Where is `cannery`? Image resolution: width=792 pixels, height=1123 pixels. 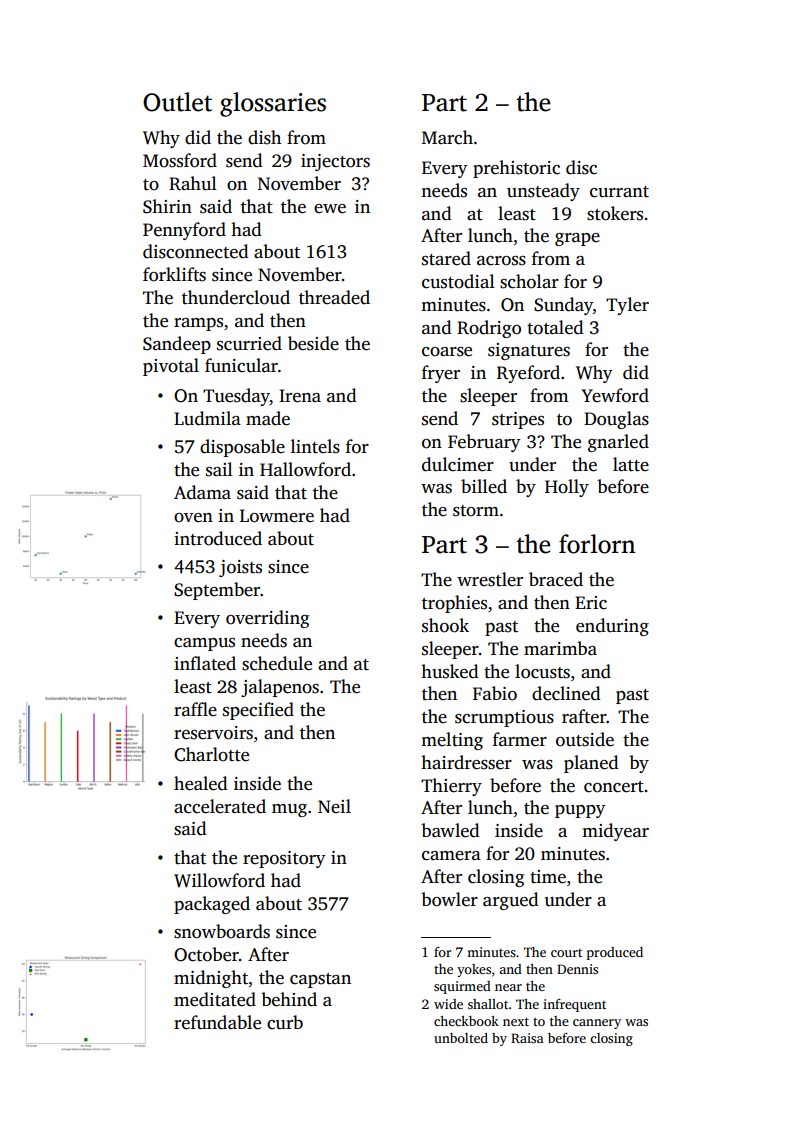 cannery is located at coordinates (597, 1024).
